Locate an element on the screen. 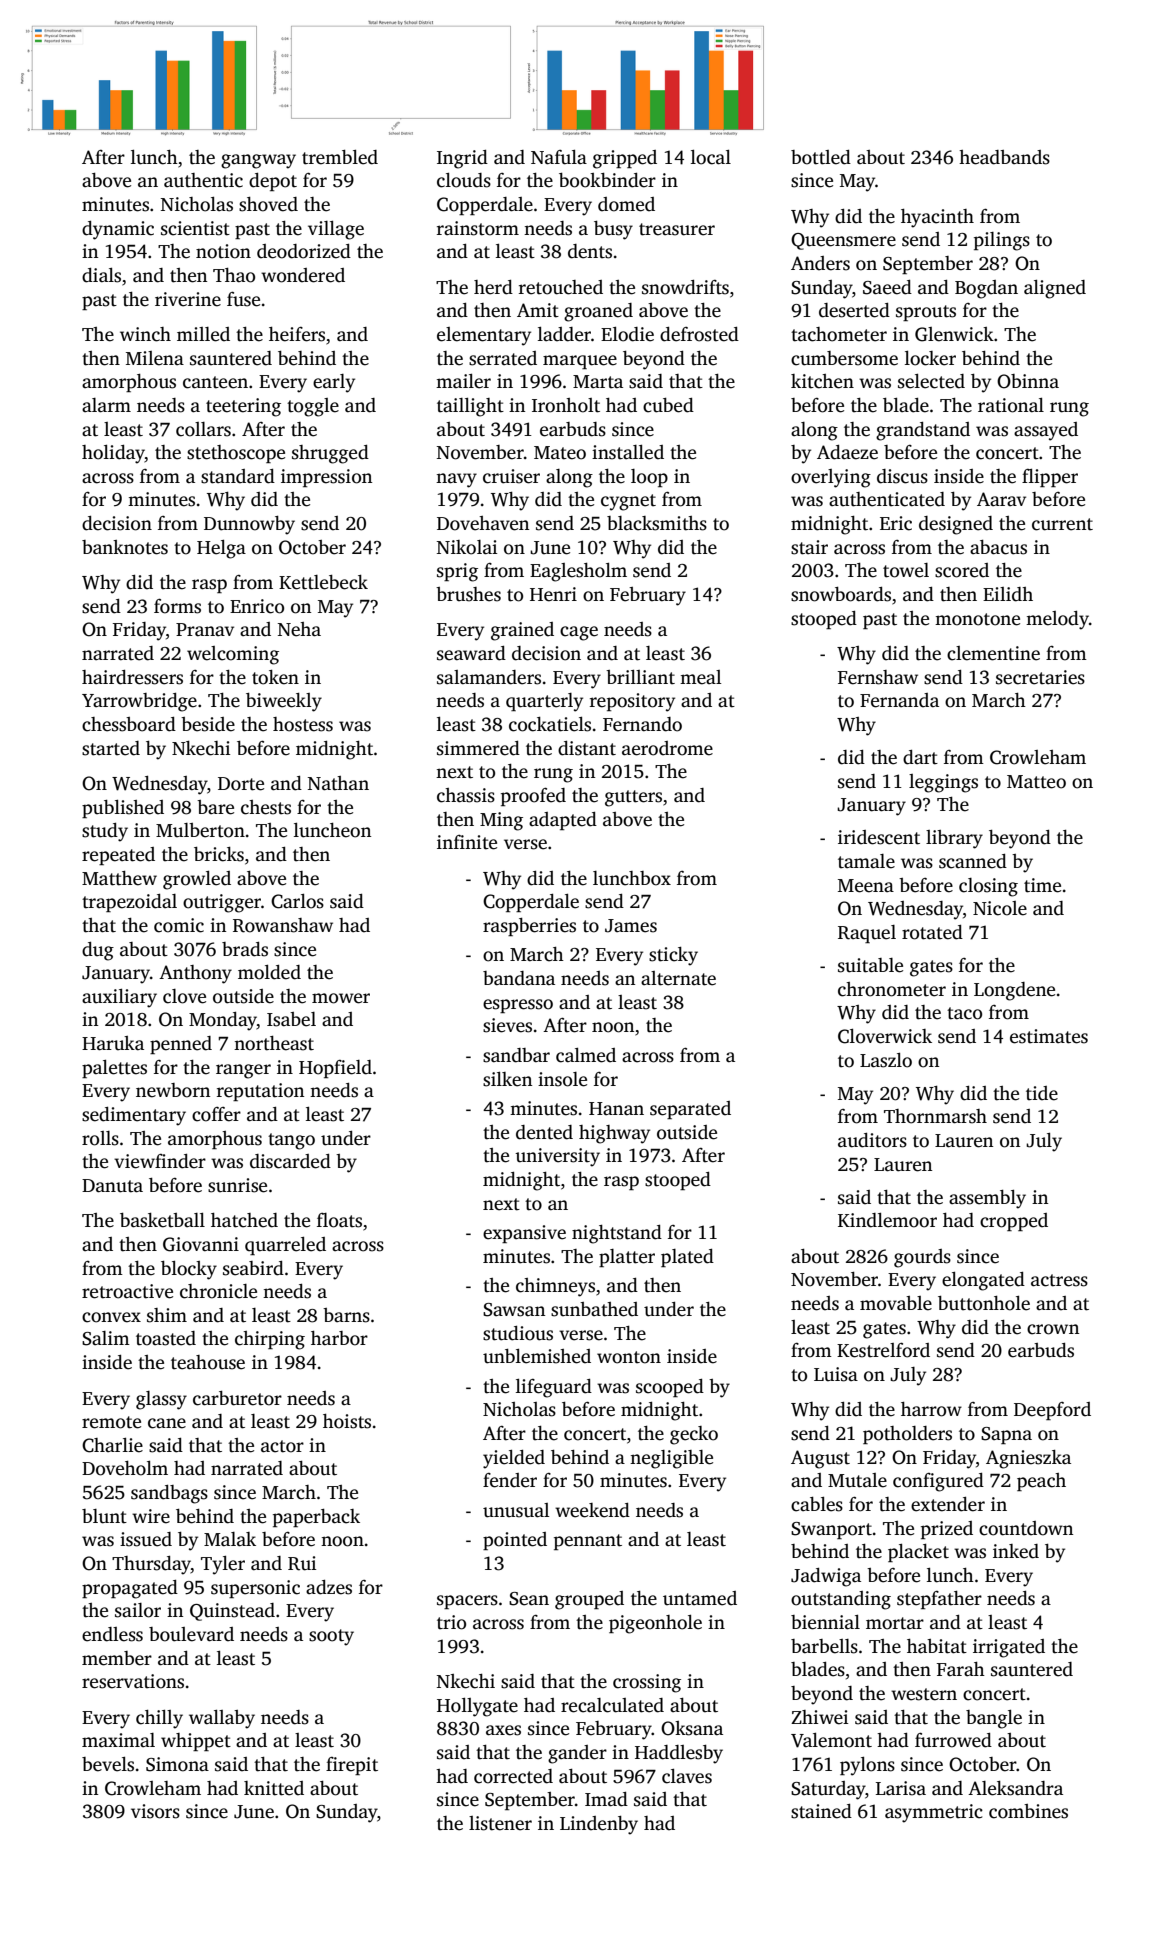 The height and width of the screenshot is (1937, 1176). sprouts is located at coordinates (926, 313).
